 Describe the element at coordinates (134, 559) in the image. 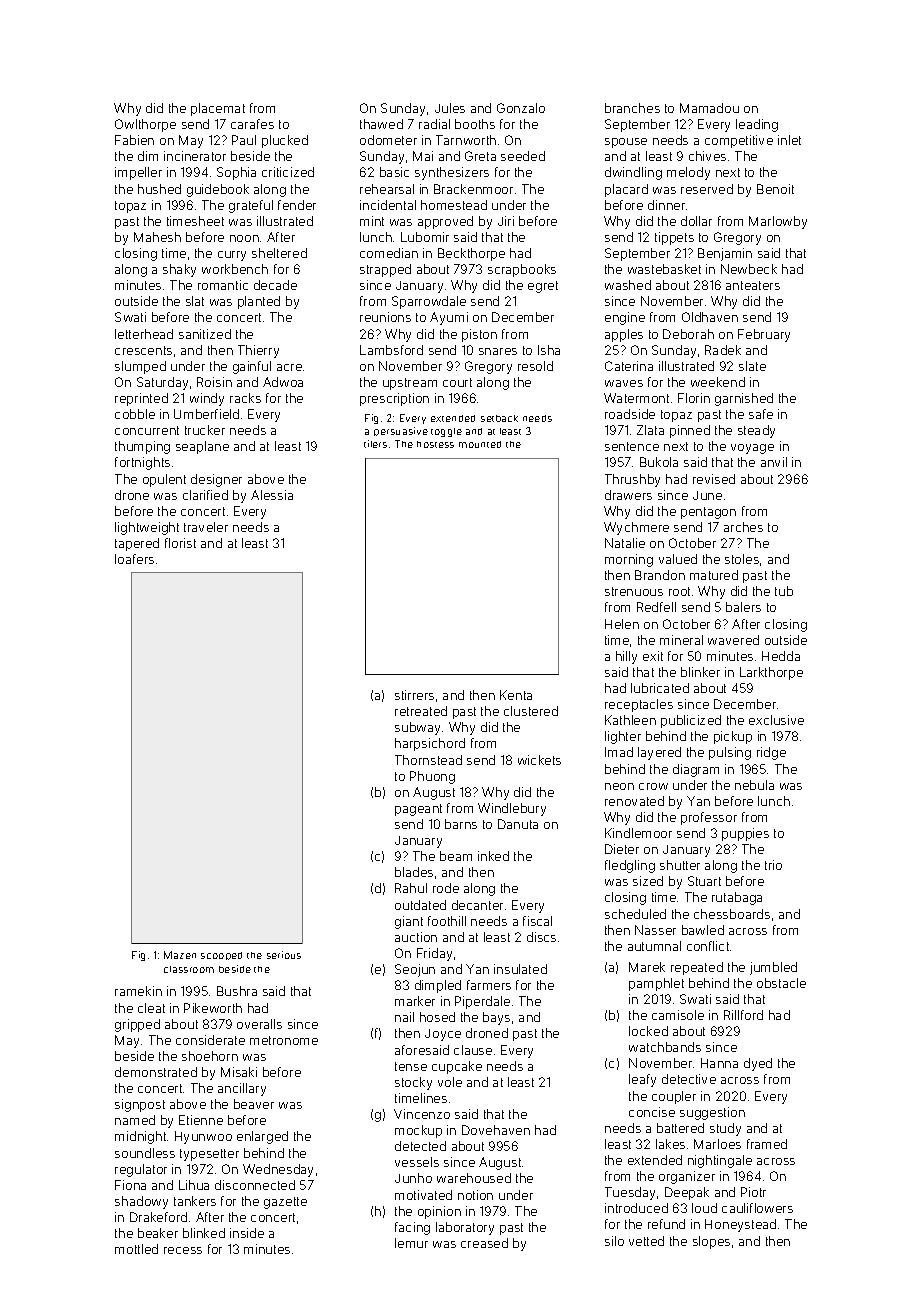

I see `loafers` at that location.
